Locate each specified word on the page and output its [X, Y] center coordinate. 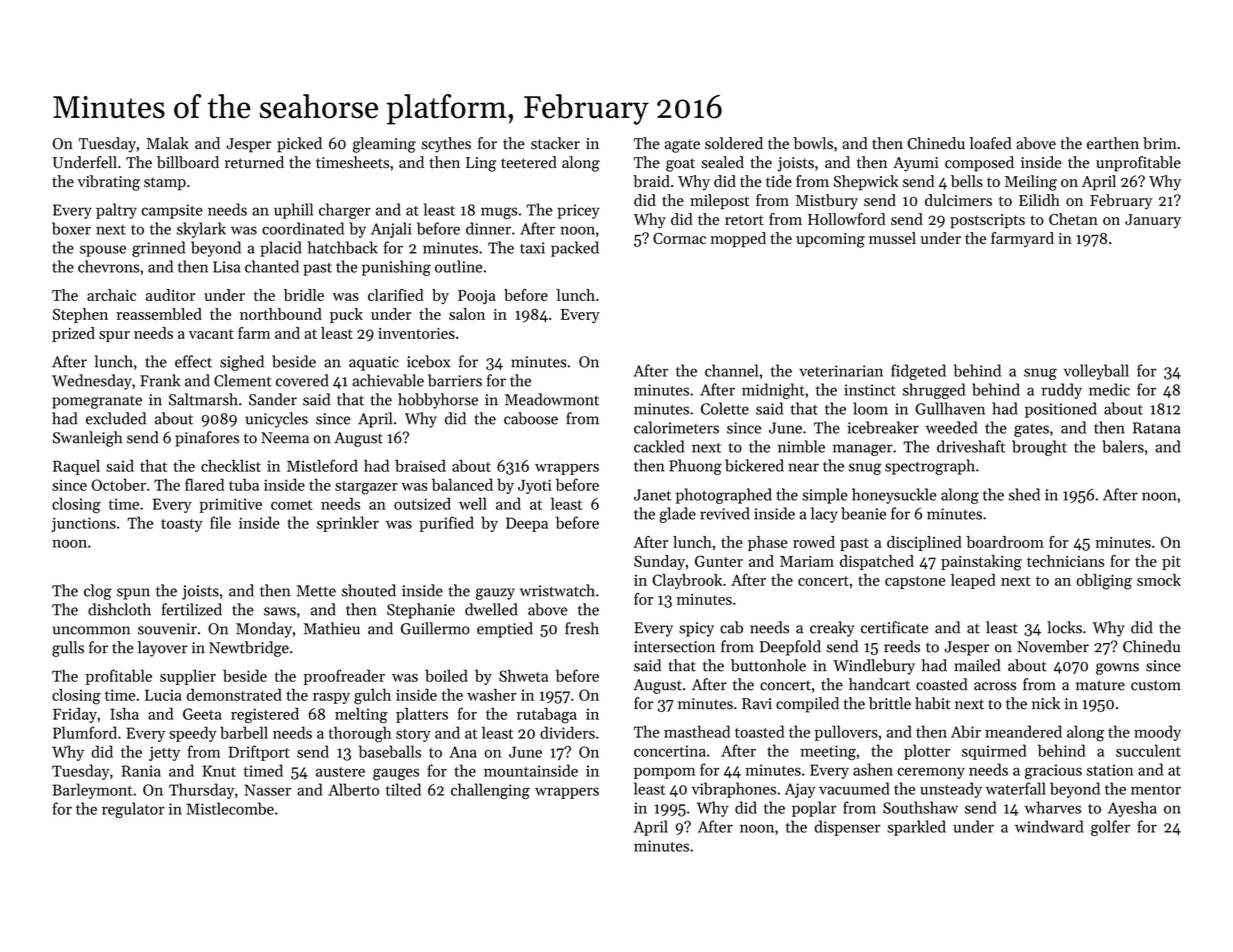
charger [345, 211]
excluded [116, 418]
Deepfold [790, 648]
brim [1160, 143]
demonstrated [234, 694]
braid [651, 181]
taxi [532, 248]
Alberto [353, 789]
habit [932, 703]
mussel [892, 238]
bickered [754, 465]
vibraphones [734, 790]
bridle [304, 295]
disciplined [924, 543]
